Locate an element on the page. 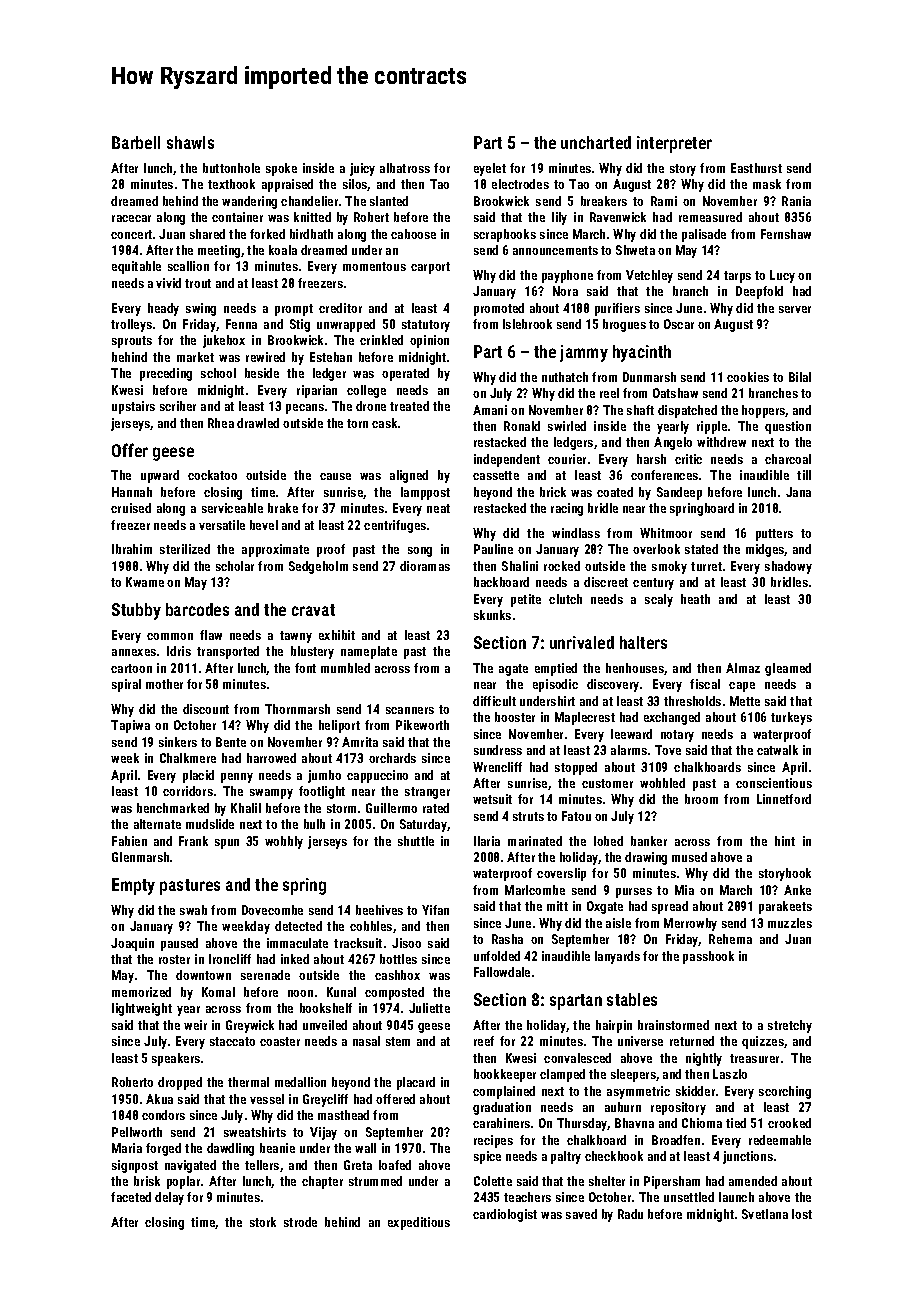 This image has width=924, height=1308. equitable is located at coordinates (136, 267).
